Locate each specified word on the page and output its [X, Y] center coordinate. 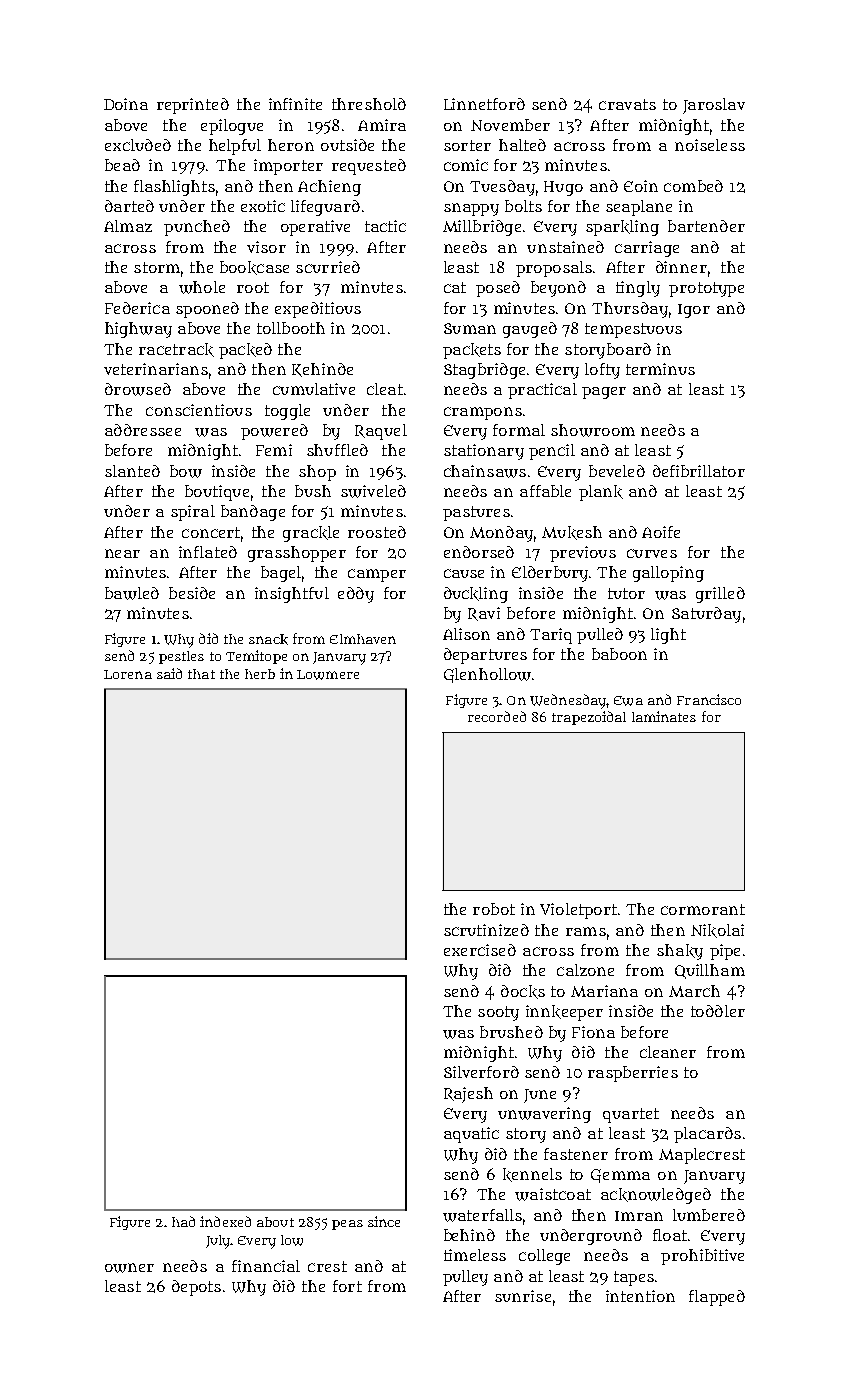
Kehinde [322, 370]
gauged [530, 330]
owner [129, 1268]
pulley [465, 1278]
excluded [138, 145]
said [169, 673]
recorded [497, 716]
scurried [328, 267]
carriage [647, 249]
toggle [287, 412]
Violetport [578, 911]
